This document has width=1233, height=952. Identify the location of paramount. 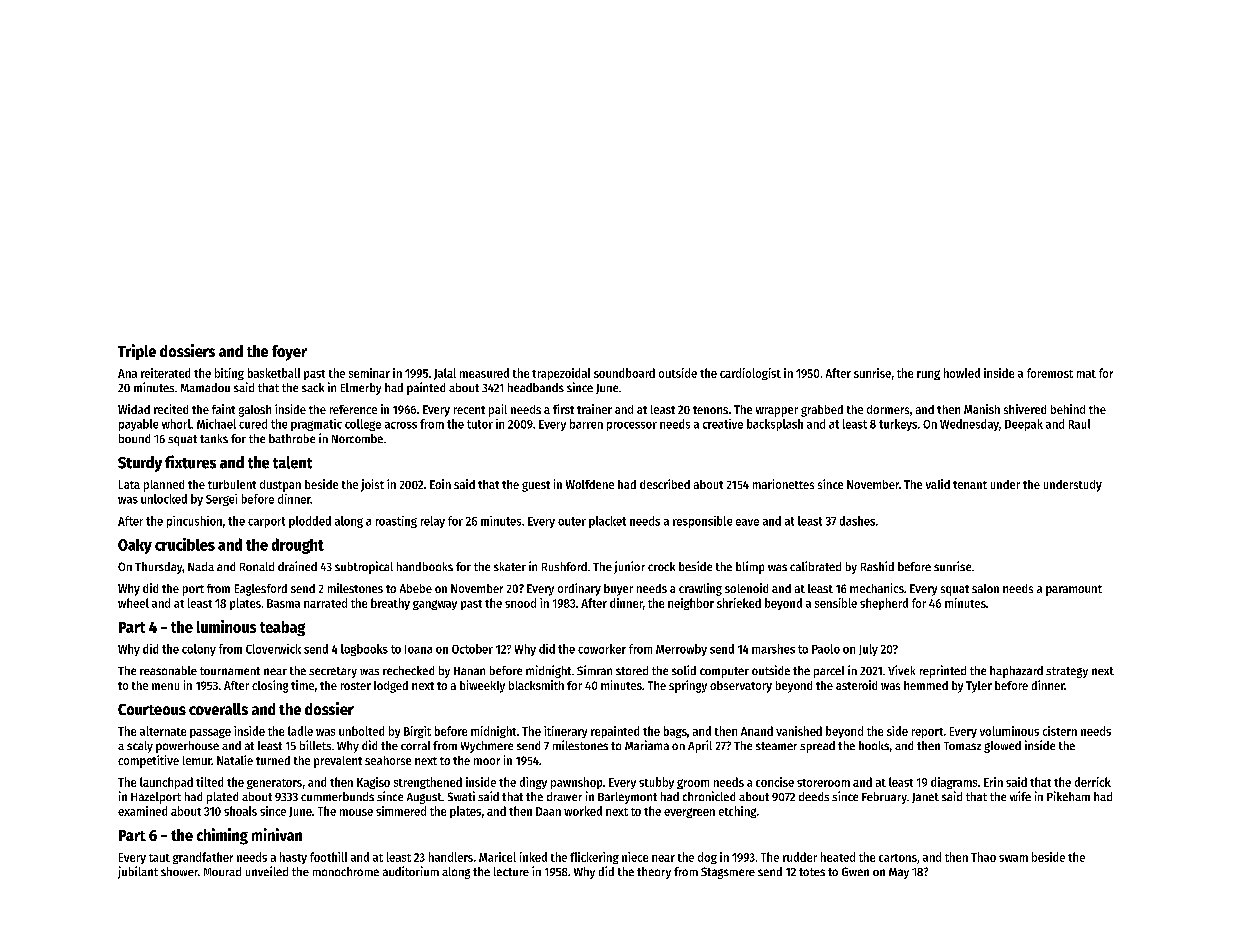
(1074, 590).
